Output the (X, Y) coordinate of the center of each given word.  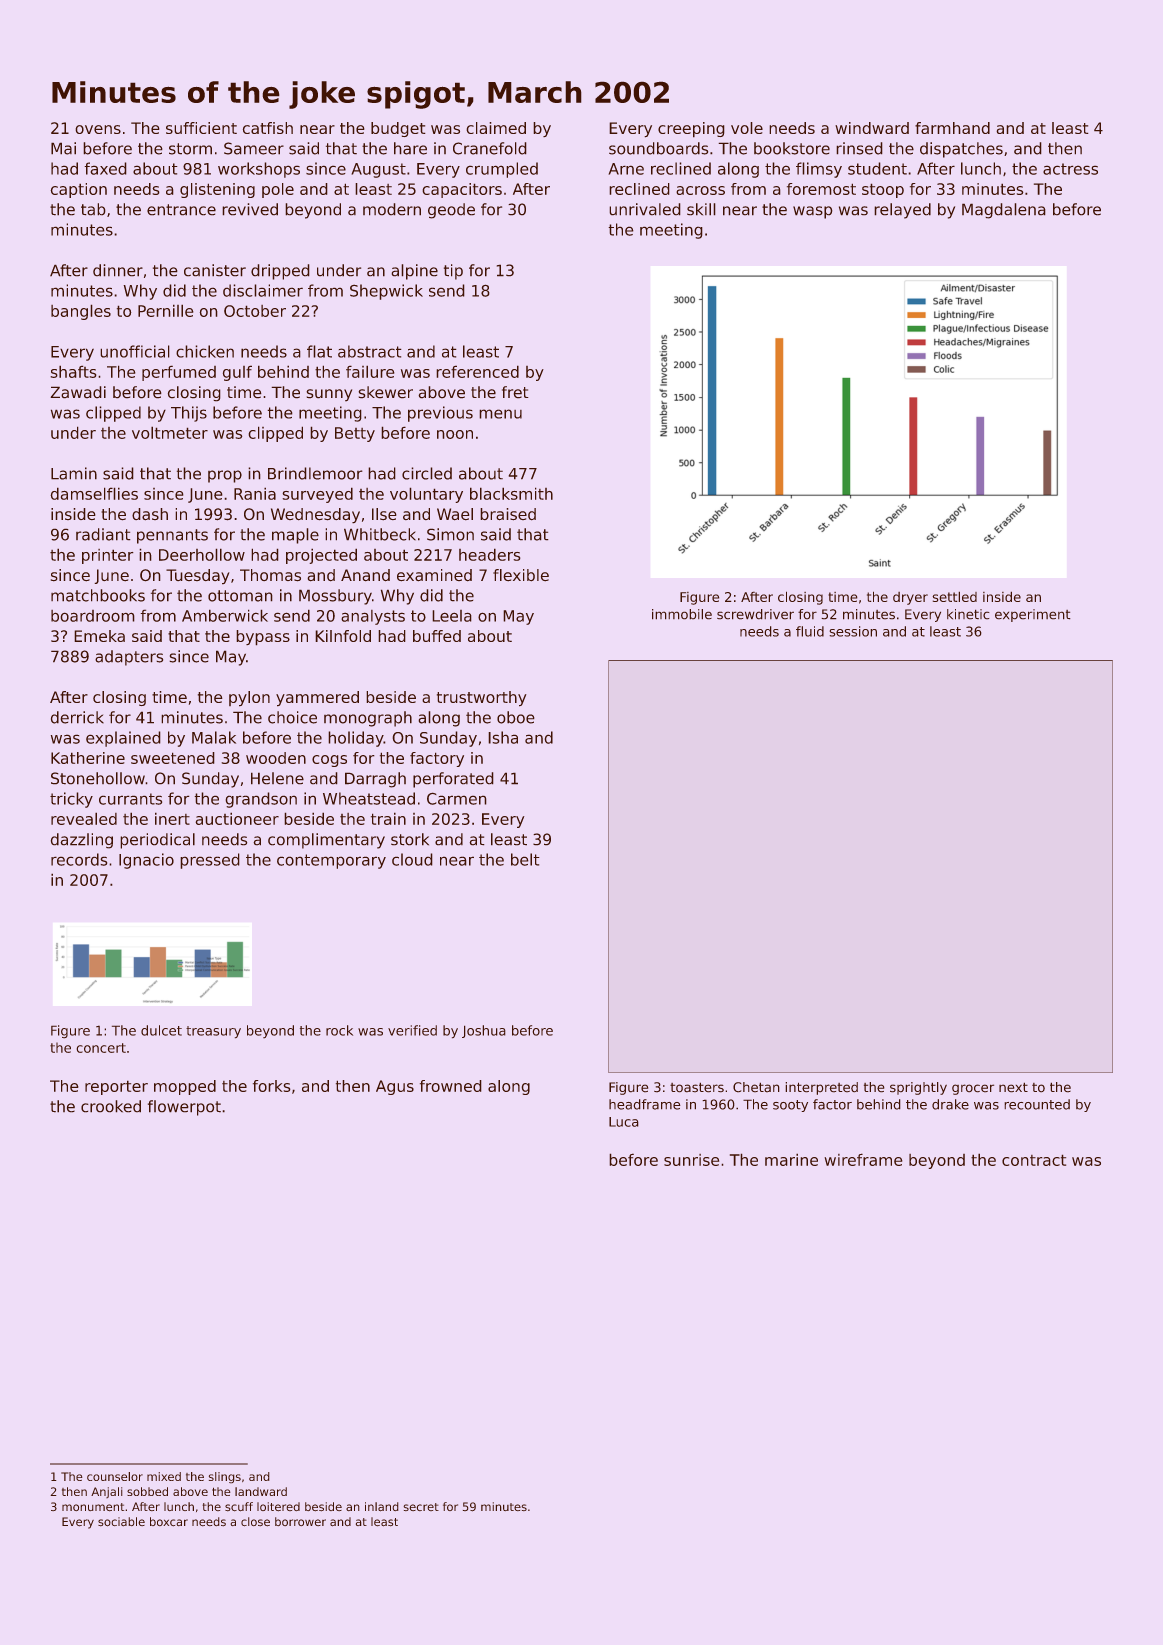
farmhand (952, 128)
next (1013, 1087)
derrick (77, 717)
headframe (645, 1104)
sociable (121, 1522)
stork (410, 839)
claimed (496, 128)
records (79, 859)
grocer (973, 1089)
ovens (98, 129)
